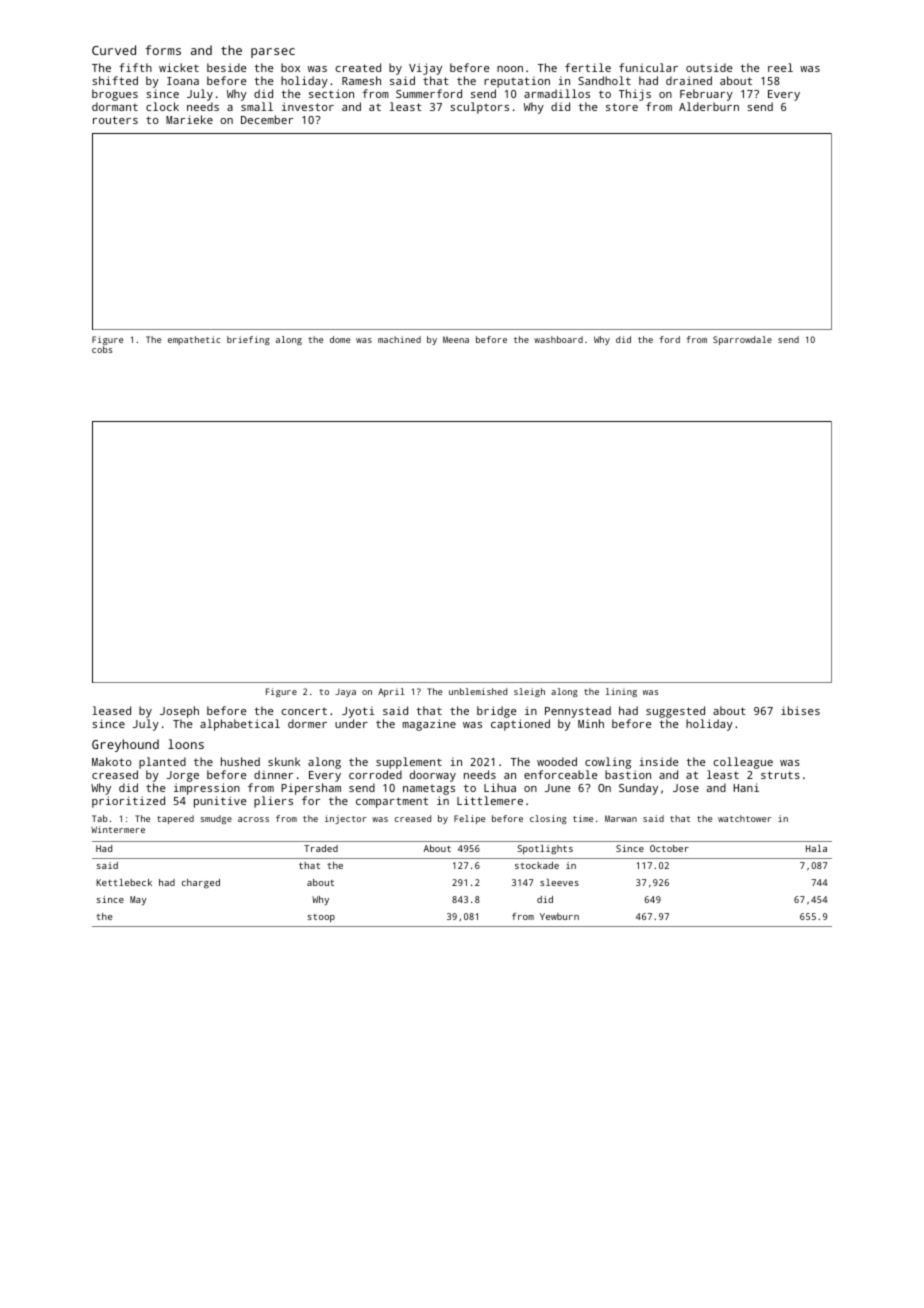  I want to click on store, so click(622, 107).
